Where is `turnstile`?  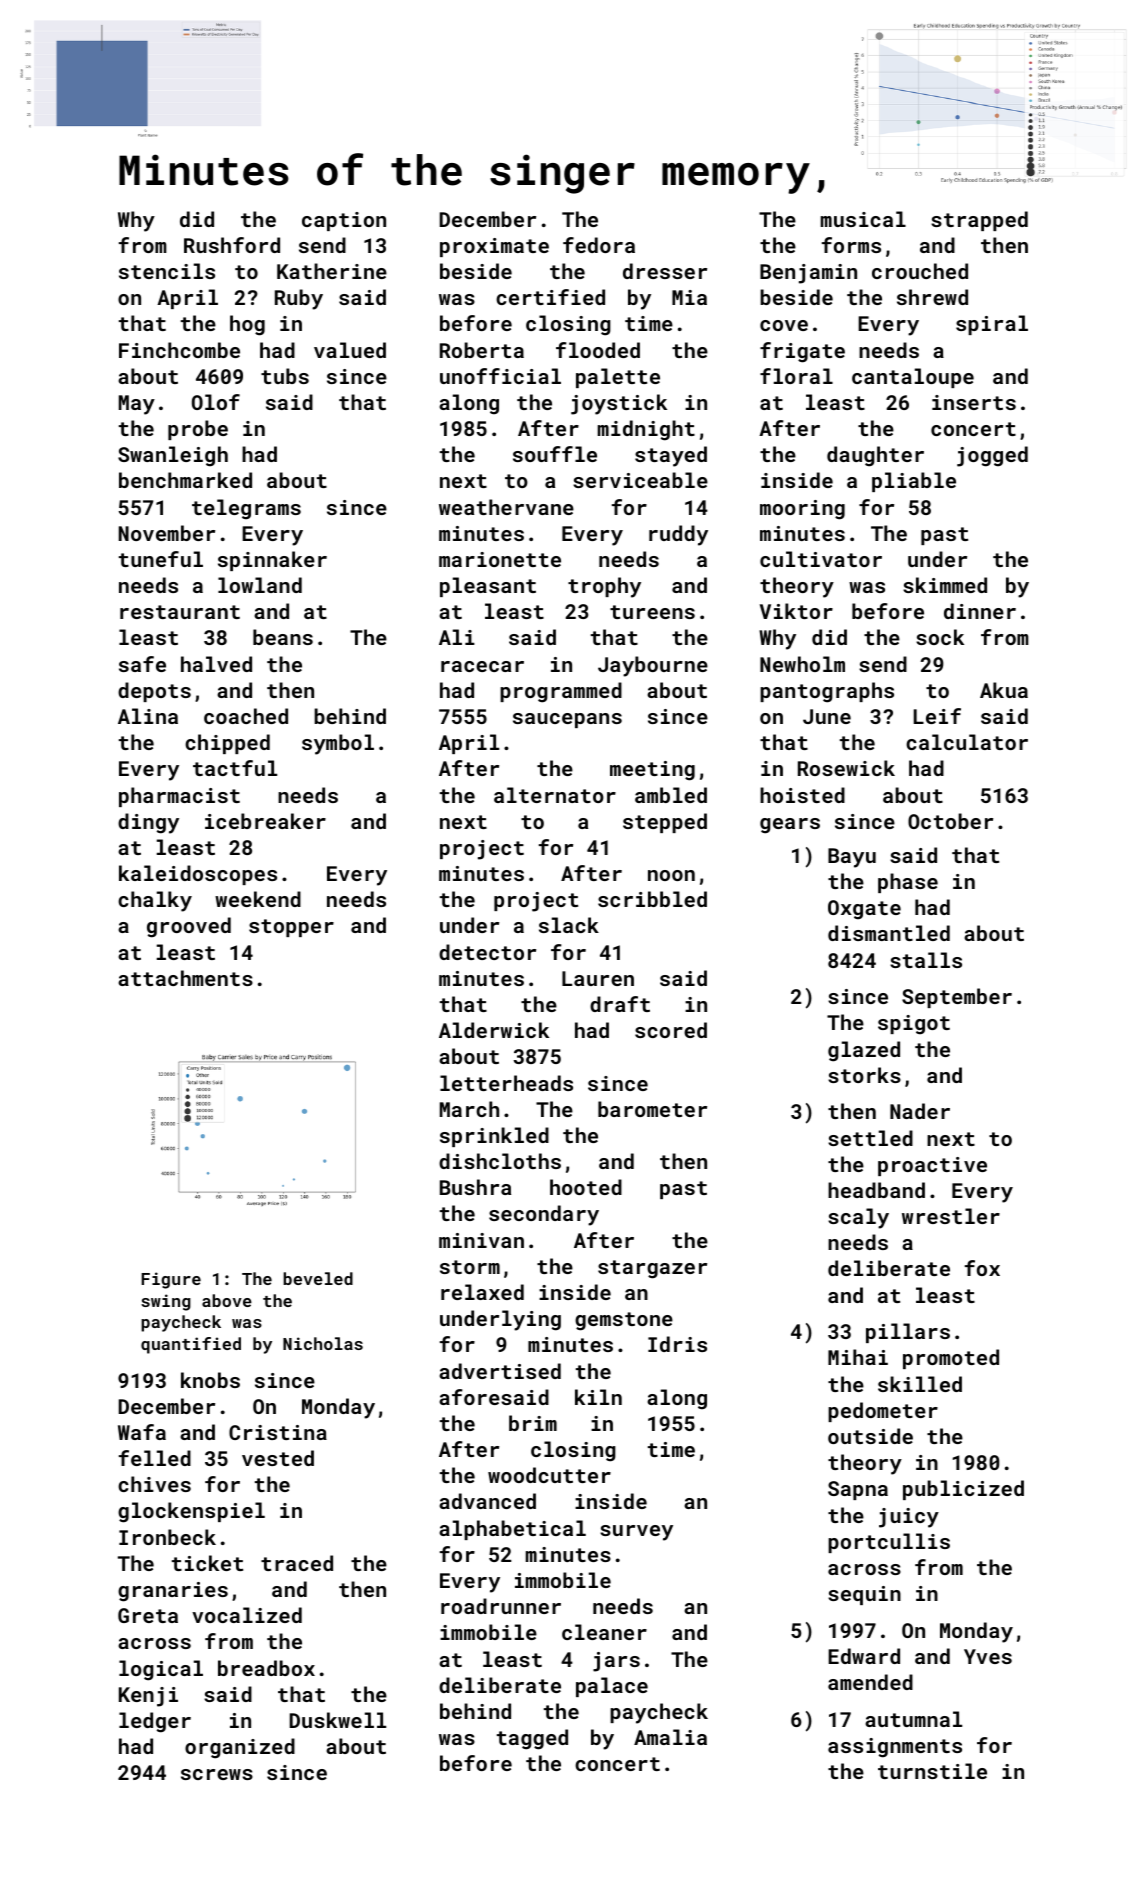
turnstile is located at coordinates (932, 1771).
